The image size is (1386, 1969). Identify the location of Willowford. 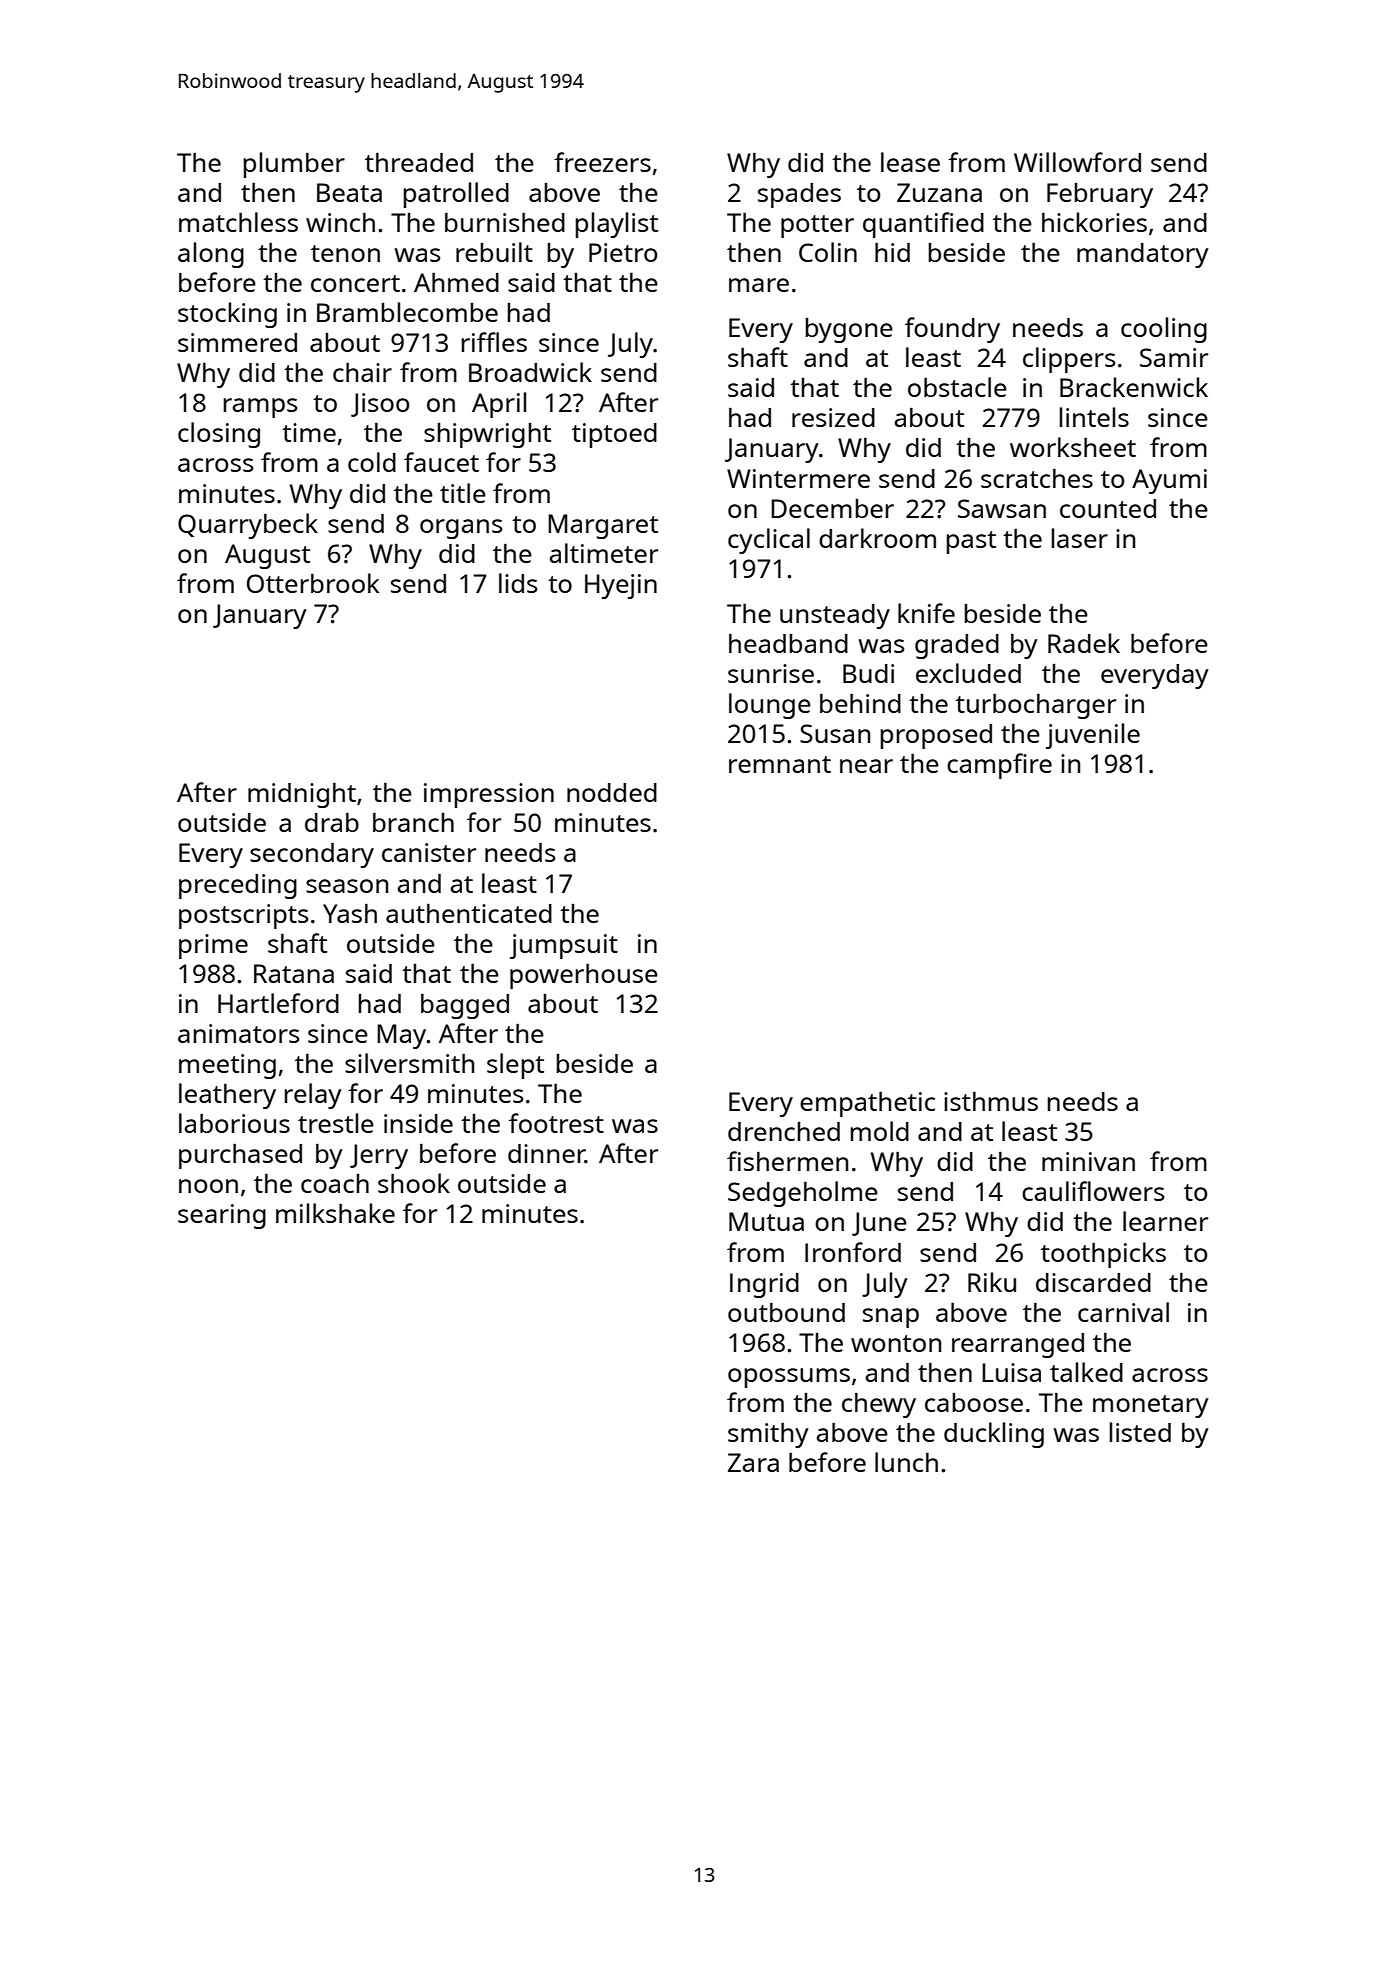
(1077, 162).
